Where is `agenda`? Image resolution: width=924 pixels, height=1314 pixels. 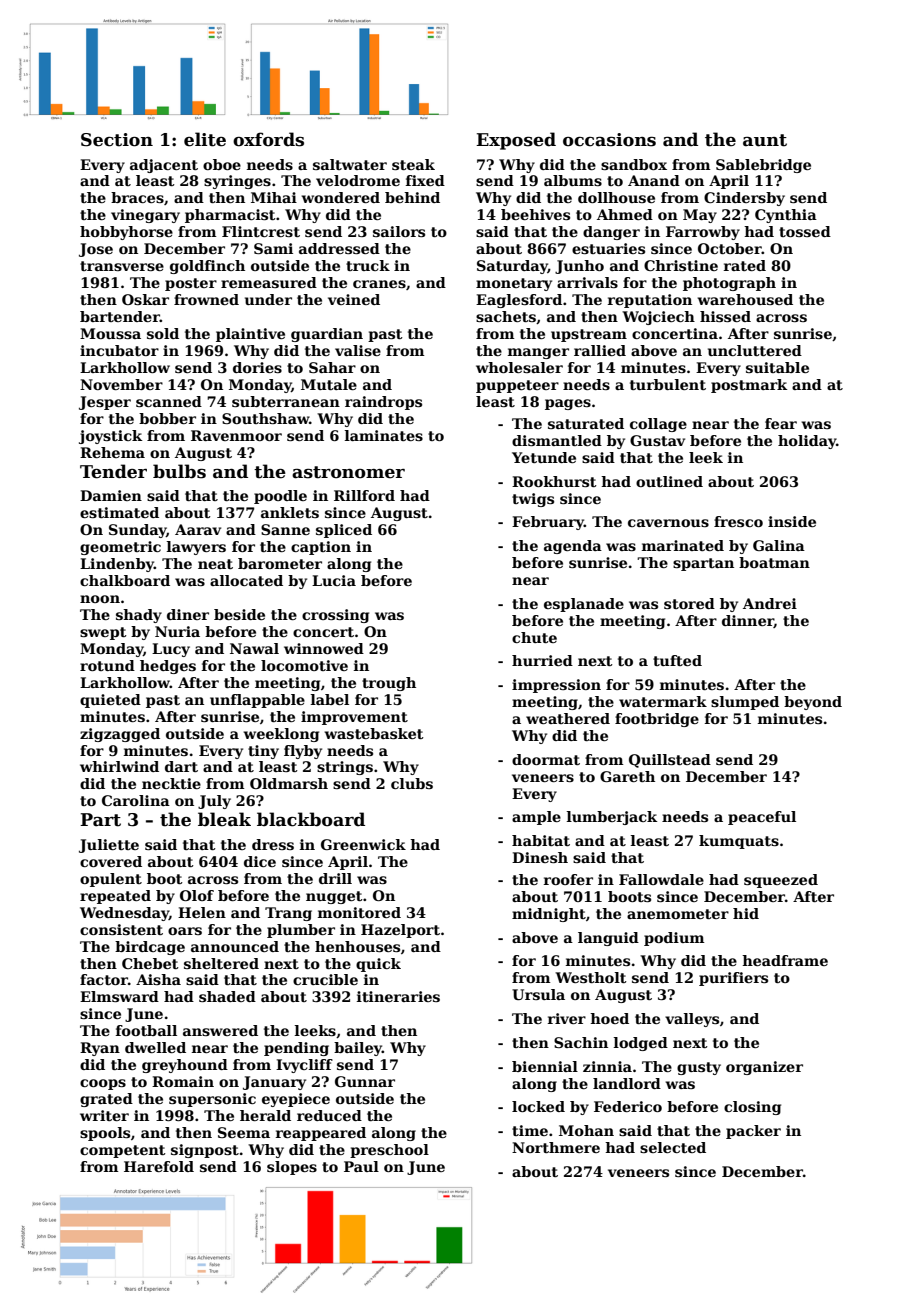
agenda is located at coordinates (573, 547).
